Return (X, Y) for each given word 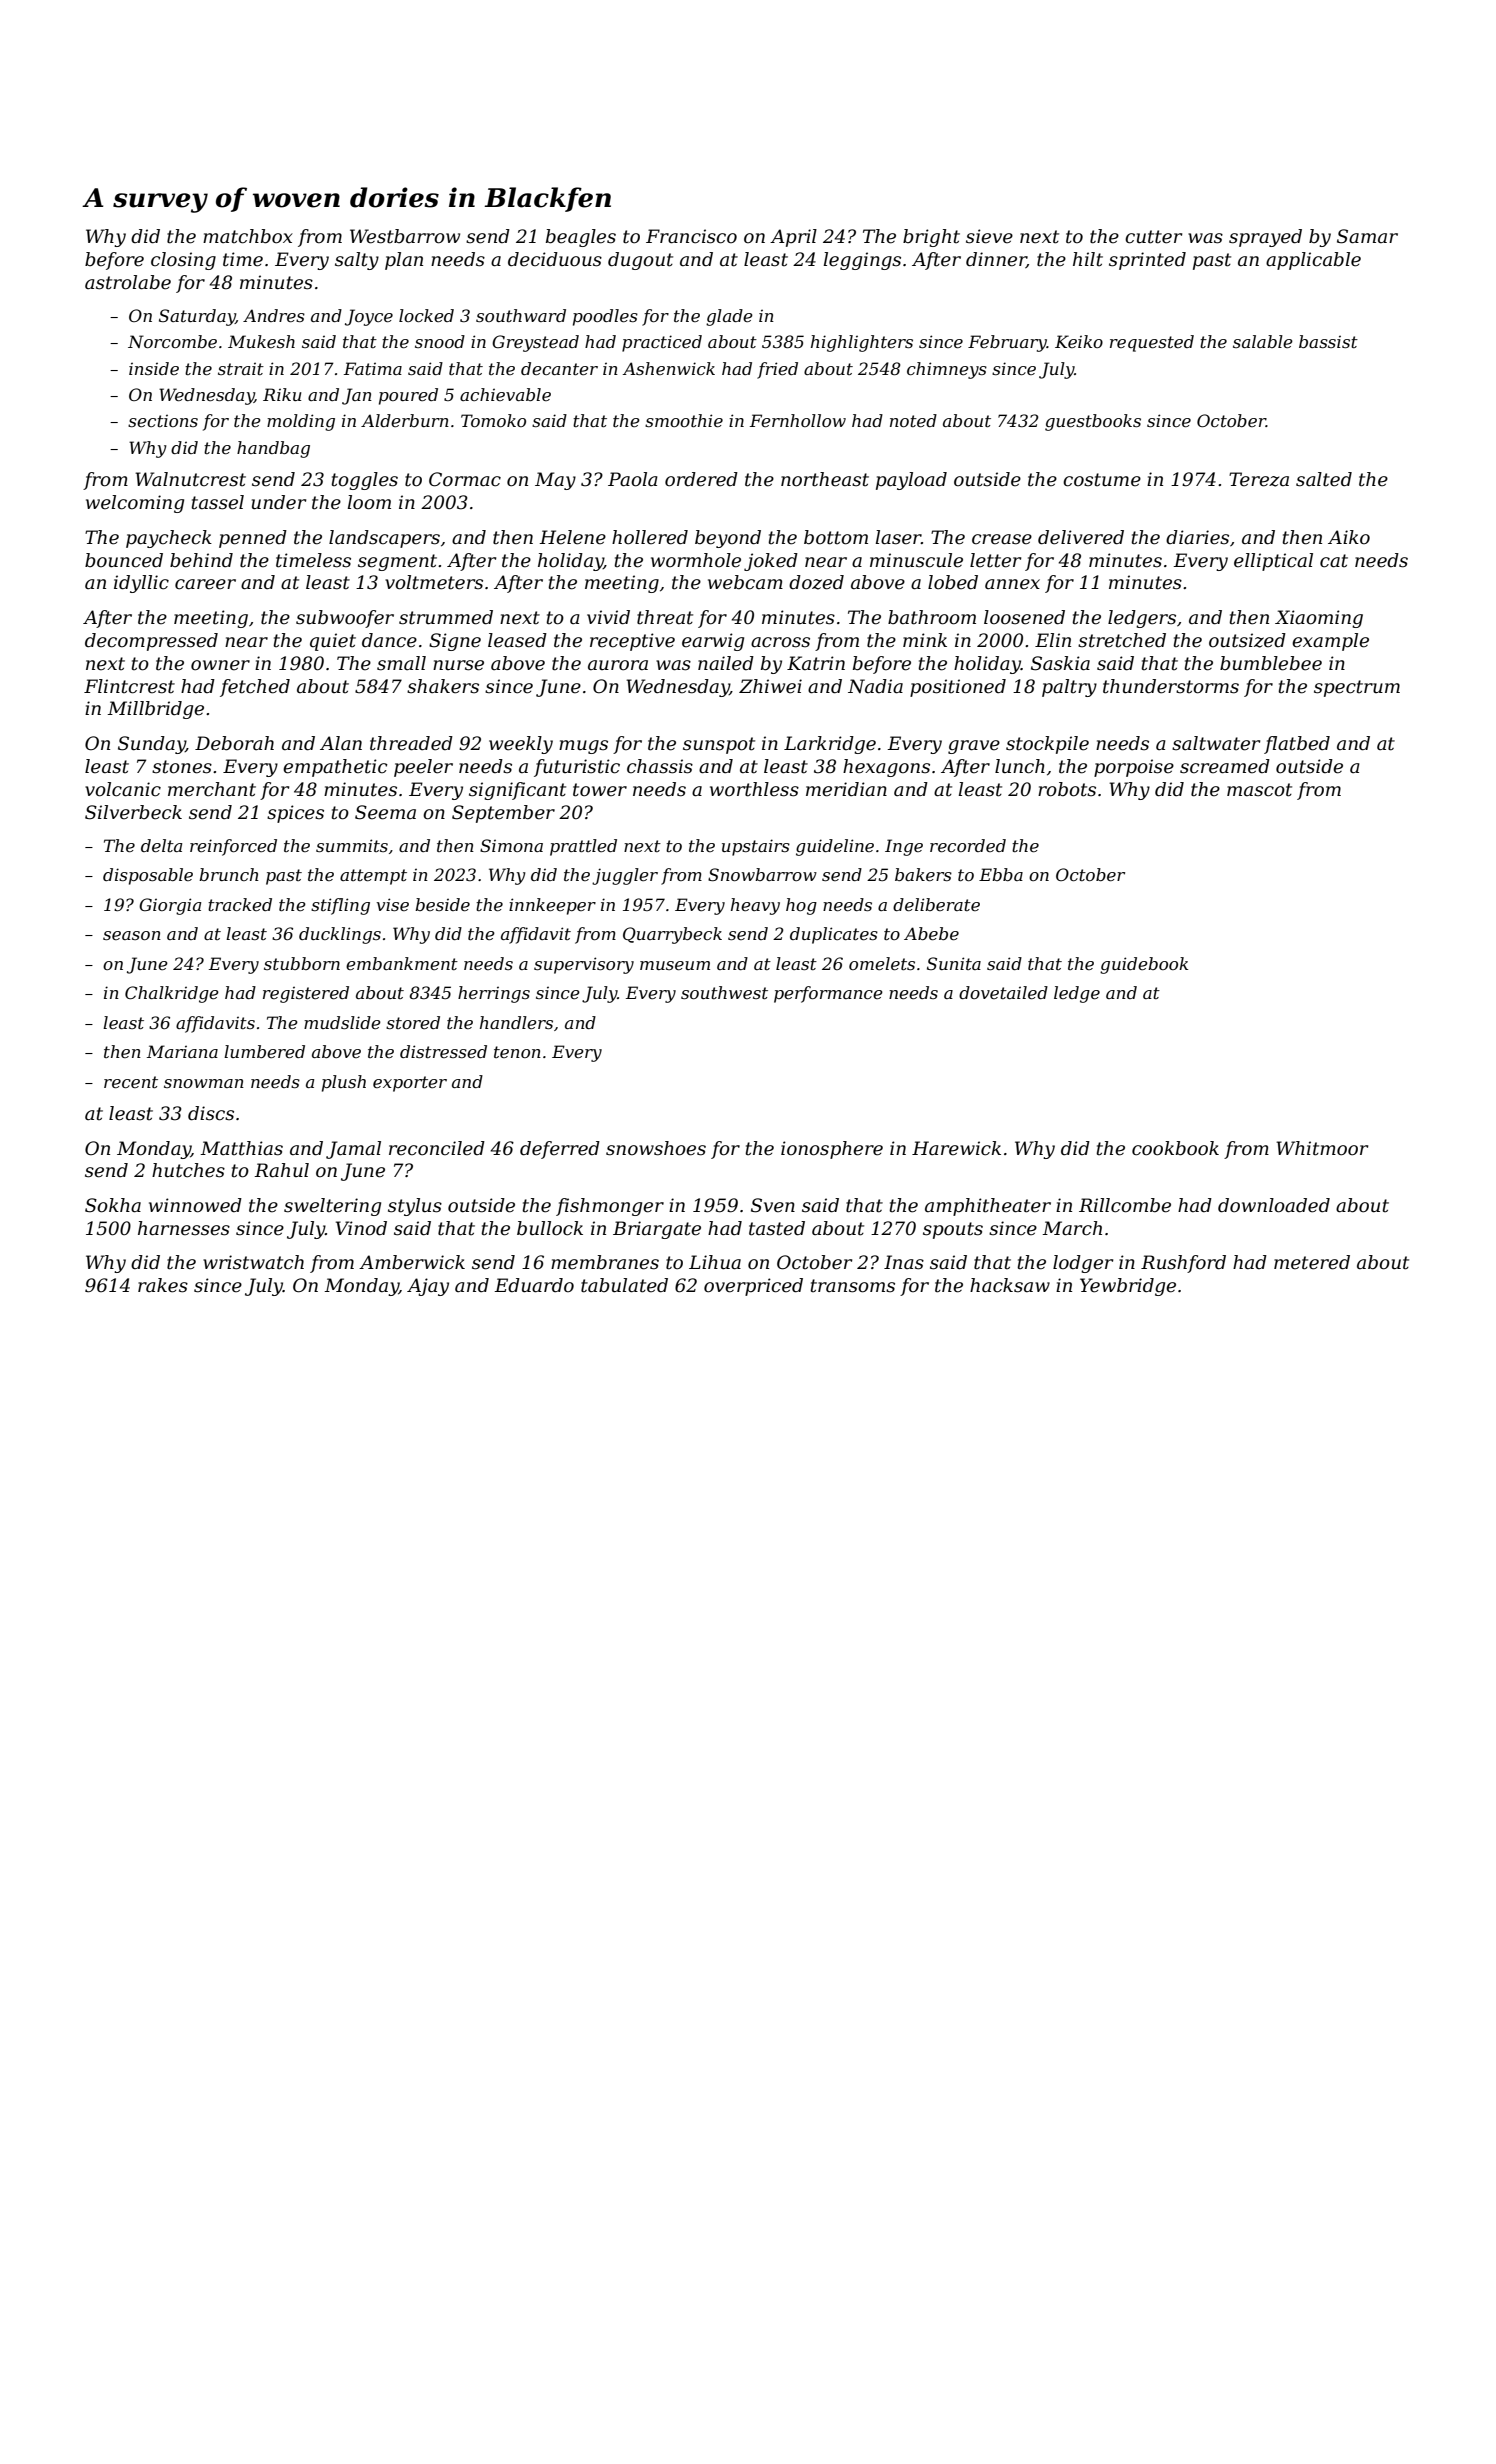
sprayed (1265, 238)
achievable (505, 394)
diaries (1197, 537)
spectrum (1357, 688)
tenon (517, 1052)
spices (295, 814)
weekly (521, 745)
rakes (163, 1285)
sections (163, 420)
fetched (255, 688)
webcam (745, 582)
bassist (1328, 341)
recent (131, 1082)
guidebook (1144, 965)
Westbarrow (405, 236)
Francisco (691, 236)
